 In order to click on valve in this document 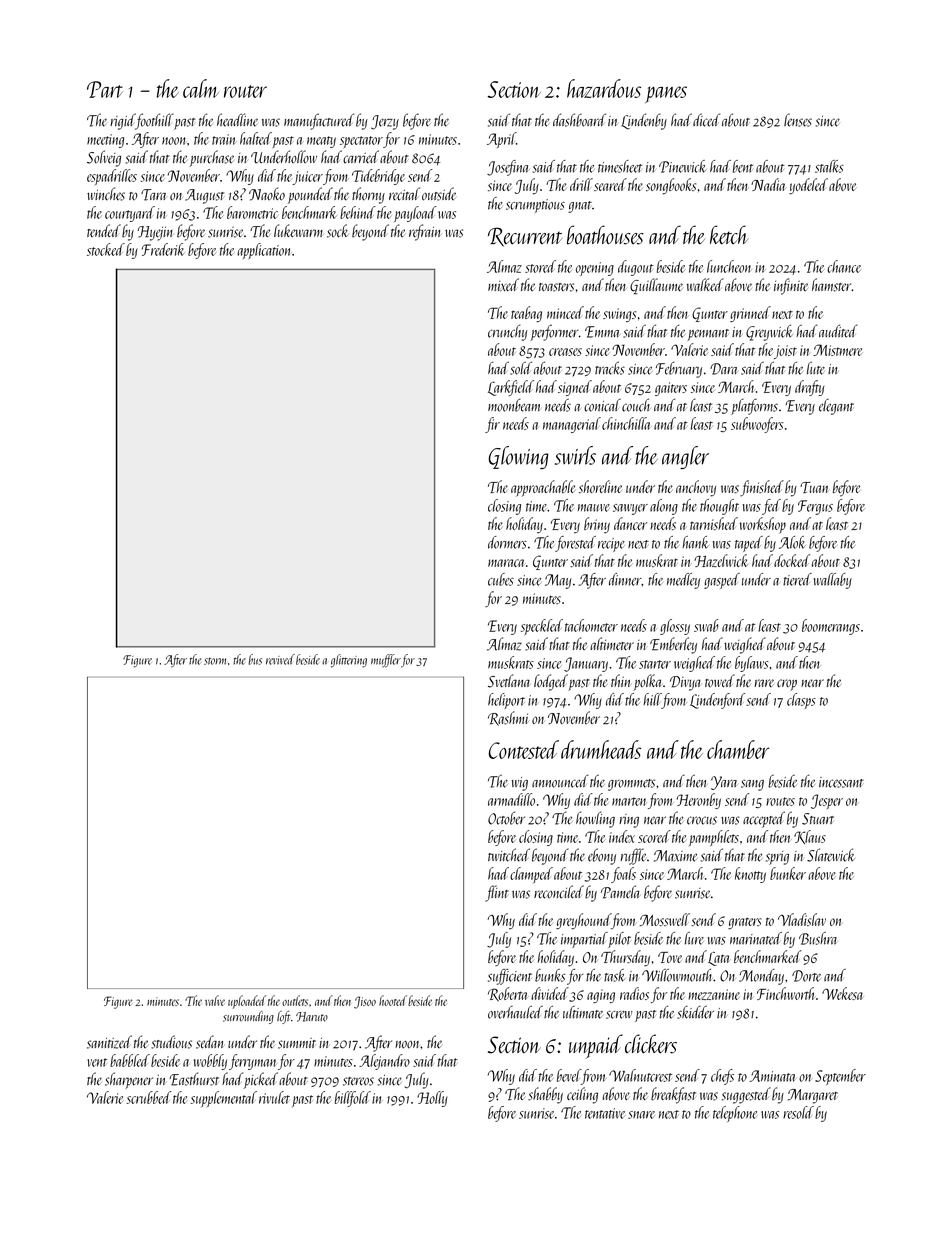, I will do `click(215, 1000)`.
